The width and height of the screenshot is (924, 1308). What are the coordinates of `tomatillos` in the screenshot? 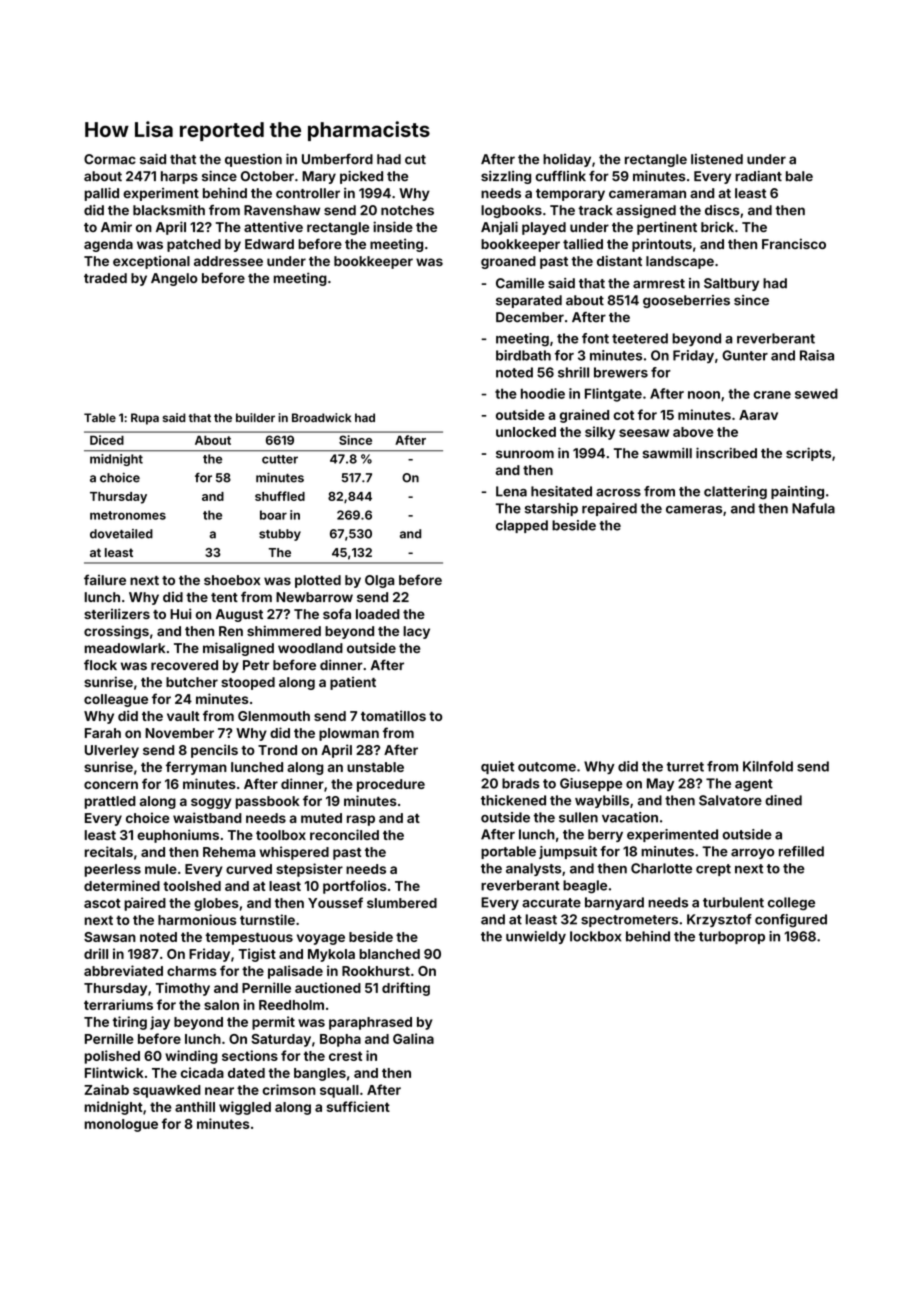 It's located at (393, 715).
